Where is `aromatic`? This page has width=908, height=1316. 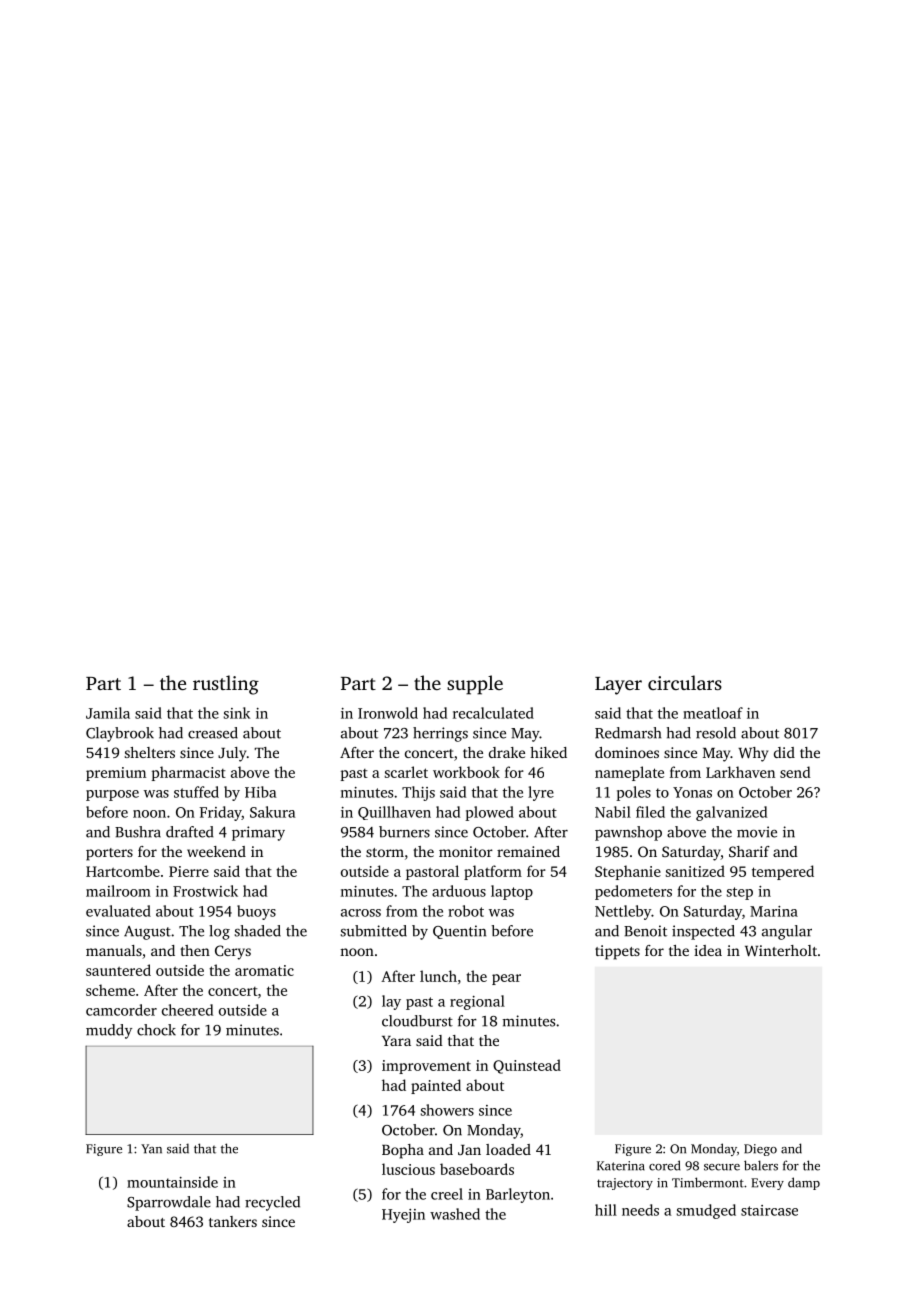 aromatic is located at coordinates (264, 970).
